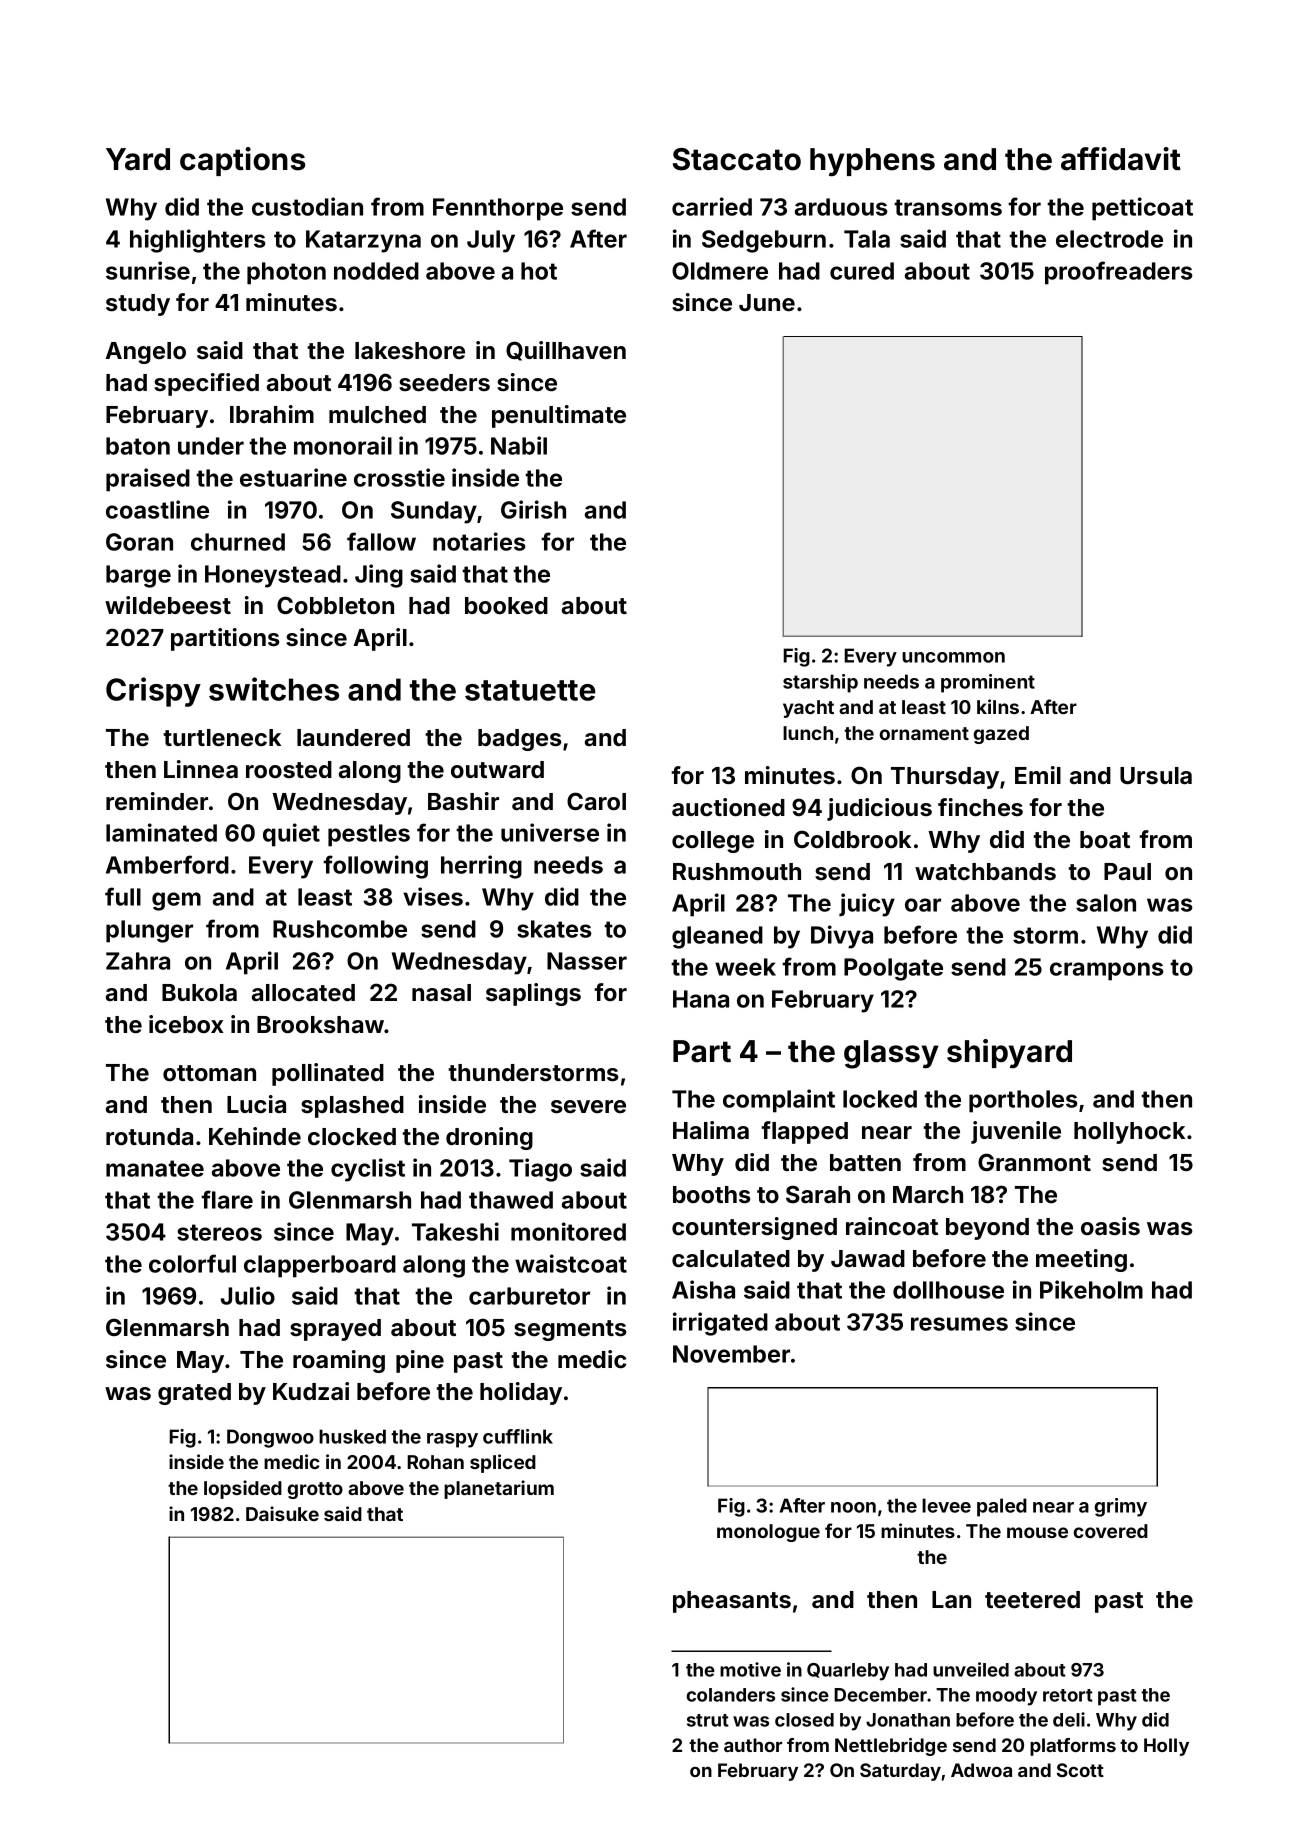 Image resolution: width=1299 pixels, height=1837 pixels. I want to click on Fennthorpe, so click(498, 209).
